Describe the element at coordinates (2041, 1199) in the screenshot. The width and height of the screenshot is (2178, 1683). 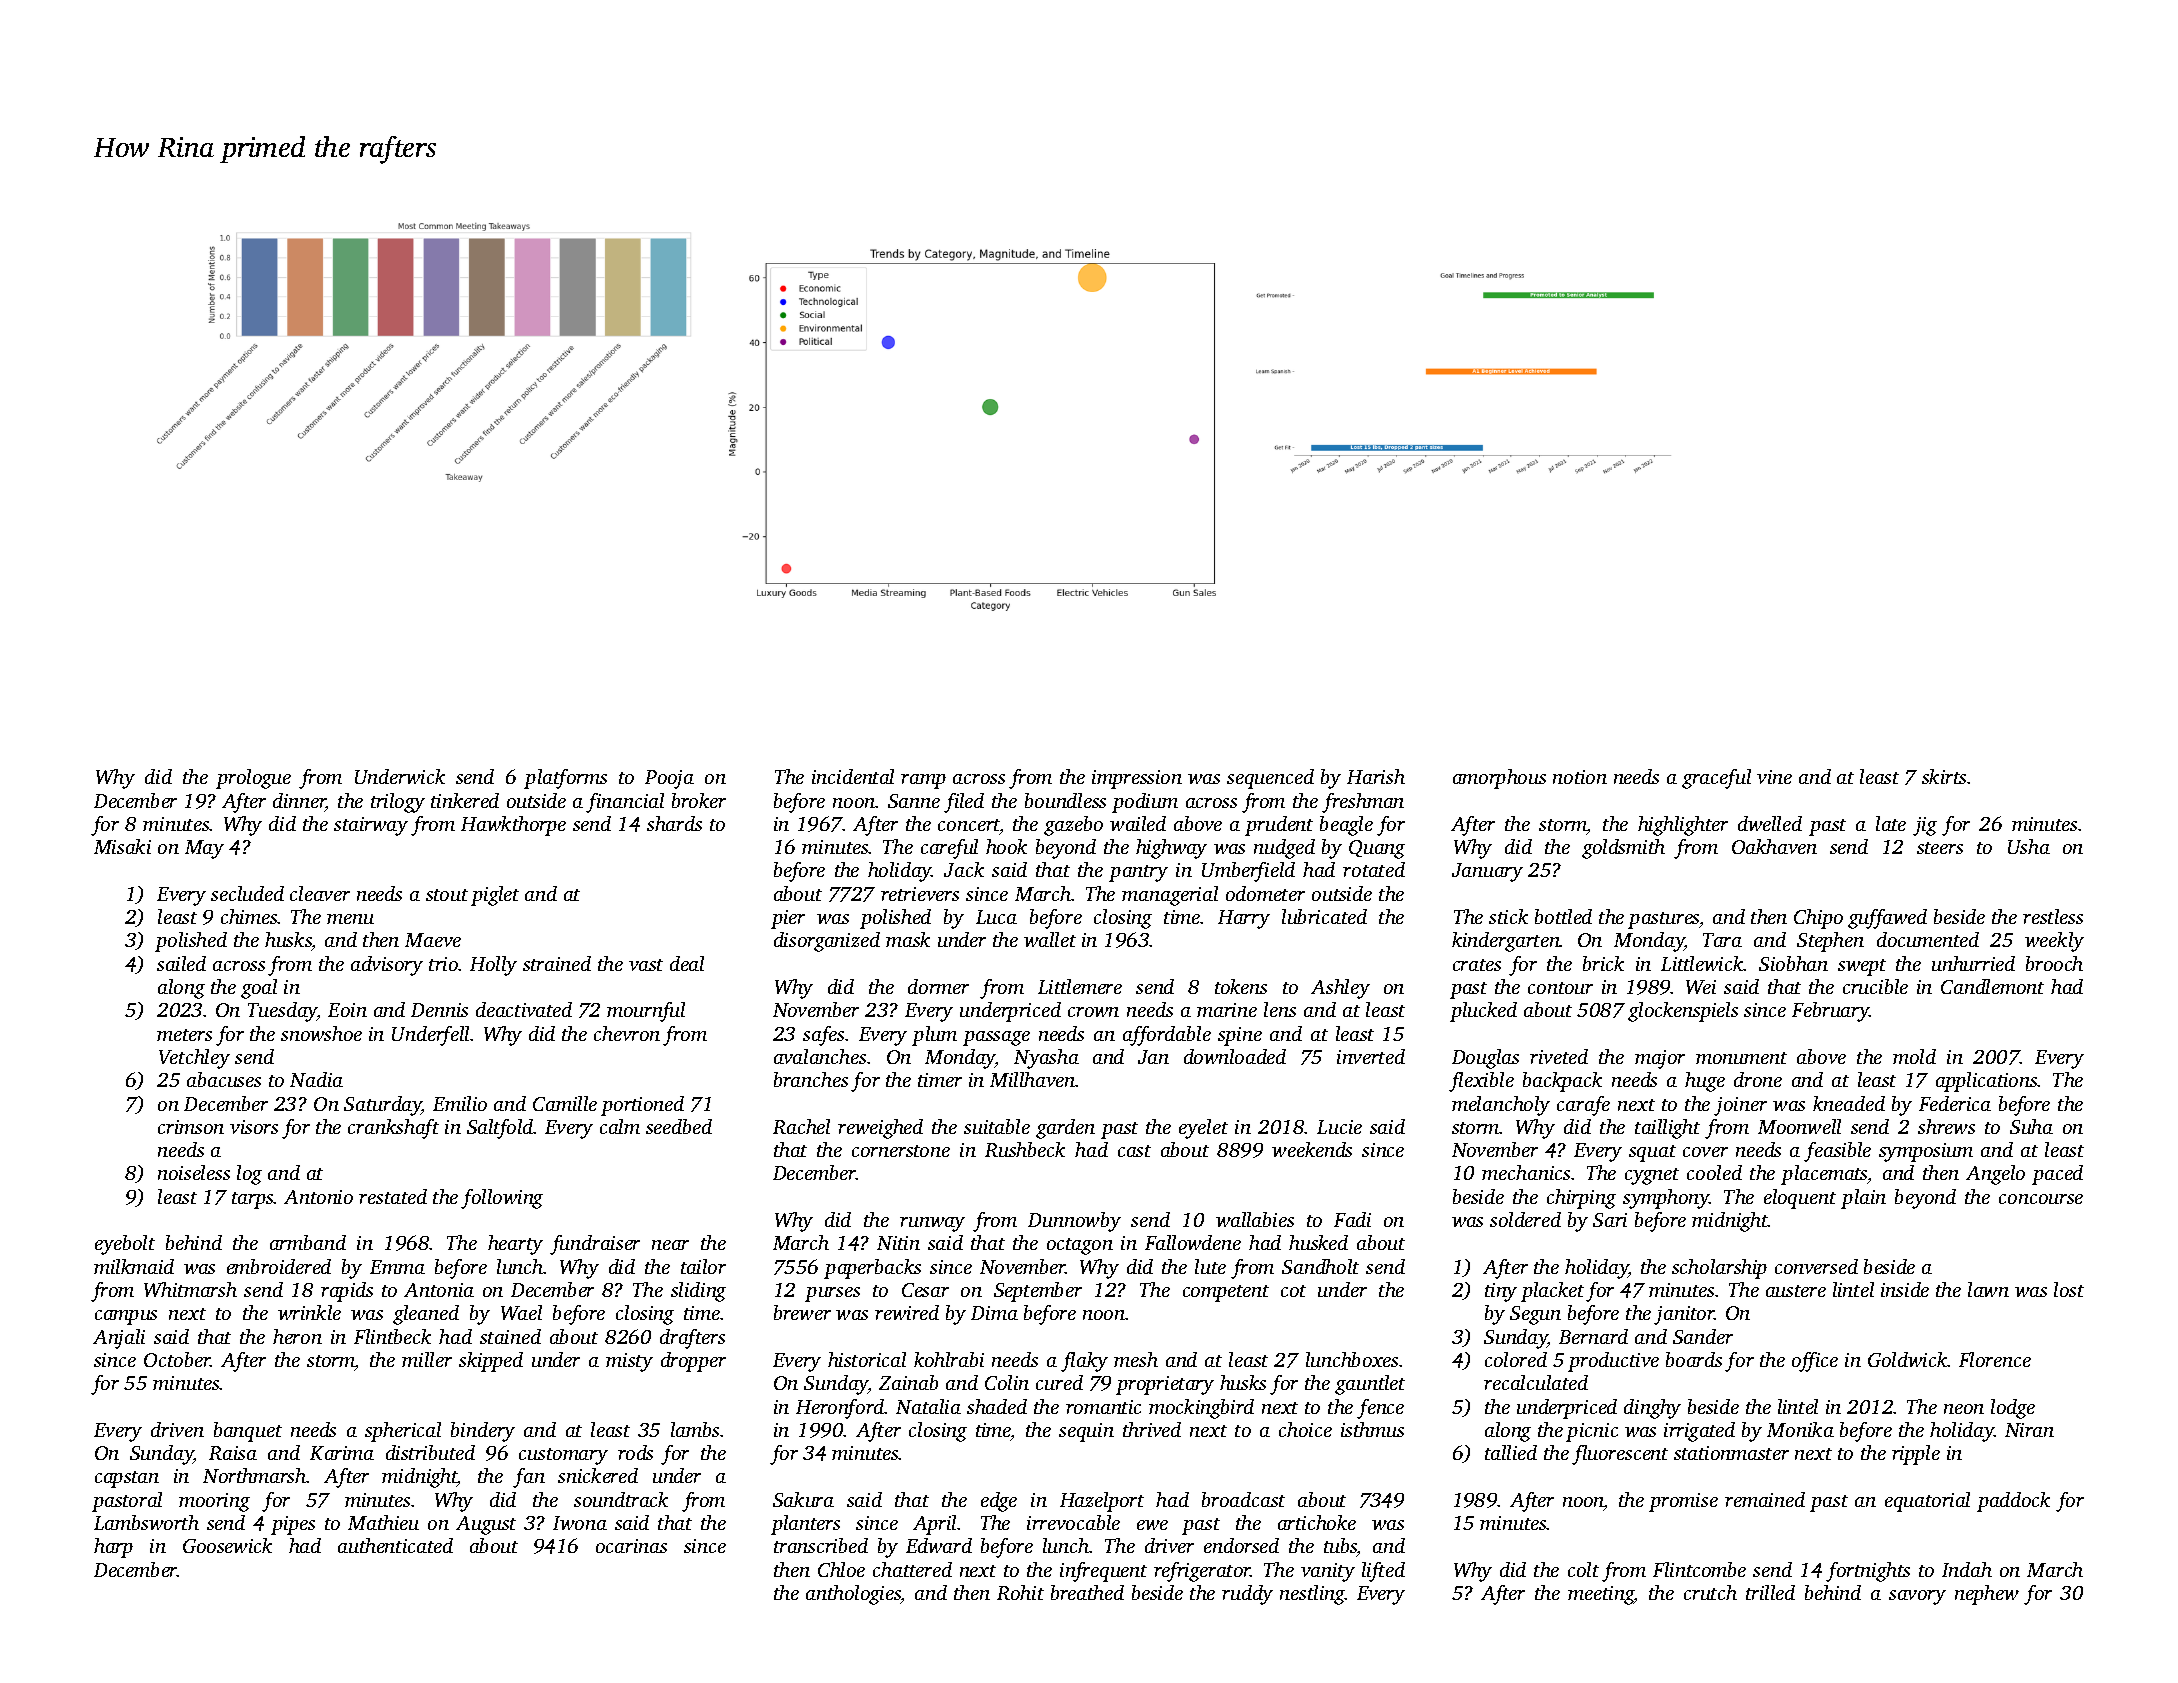
I see `concourse` at that location.
